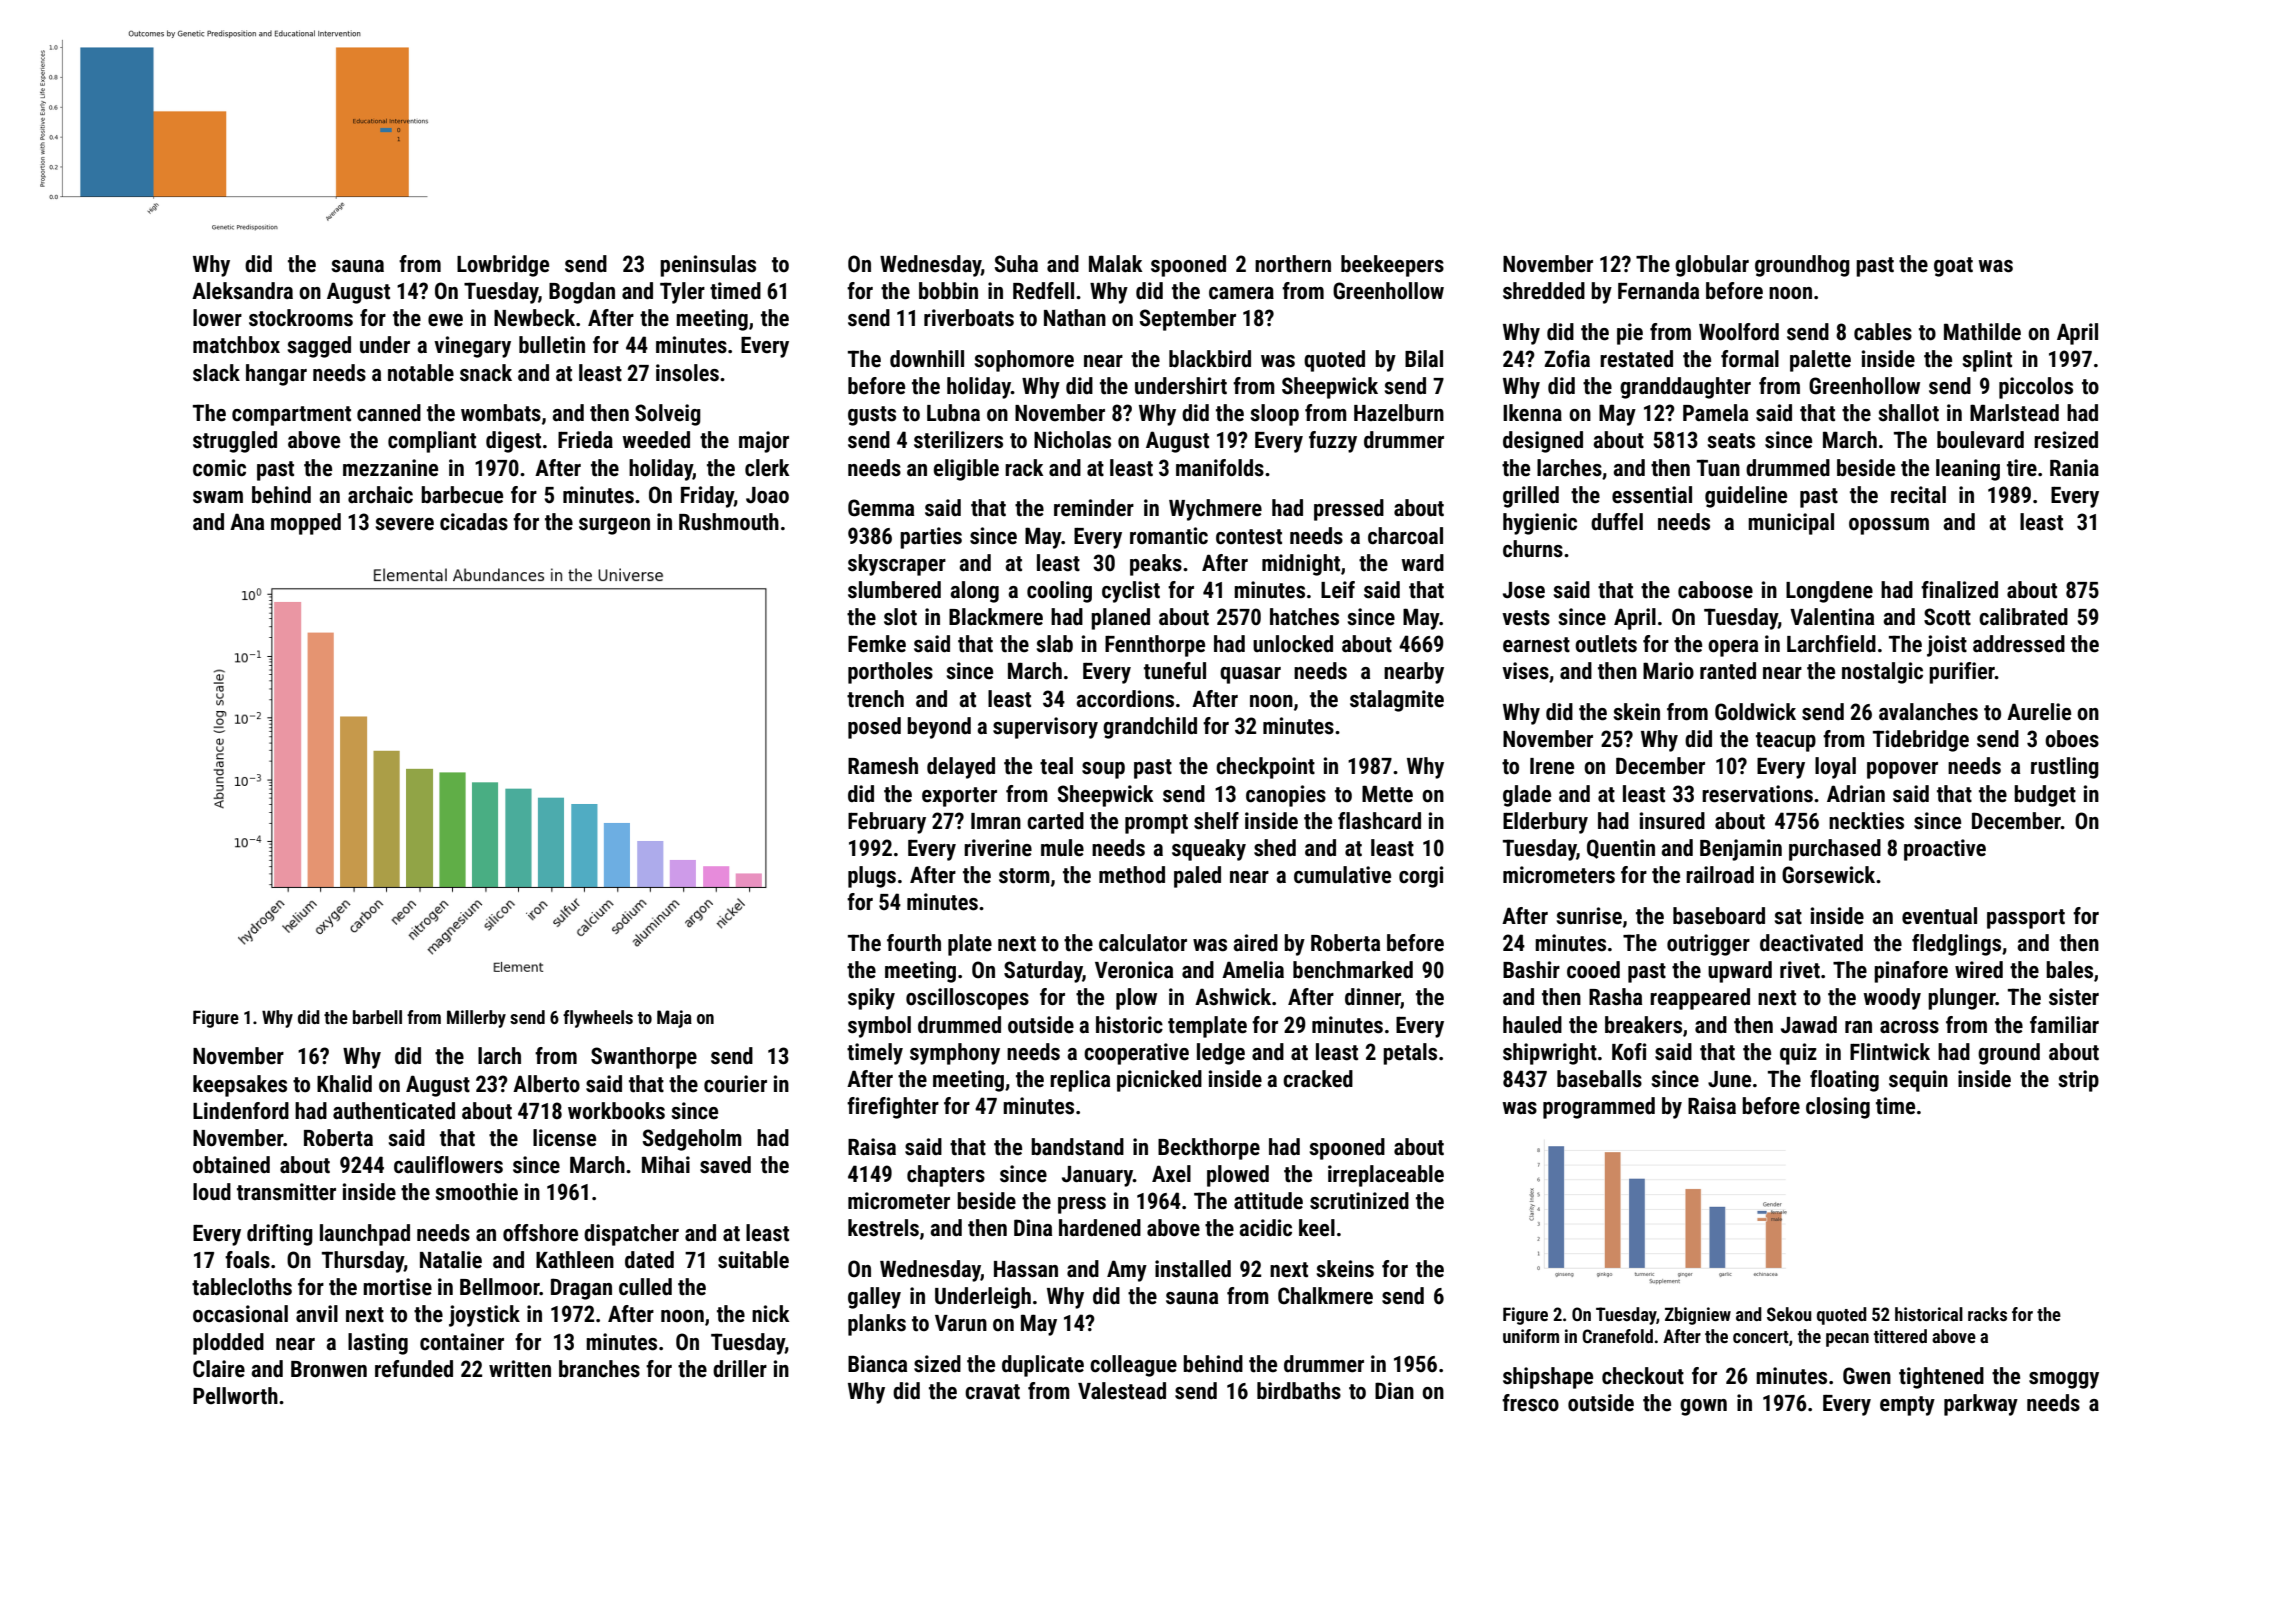  Describe the element at coordinates (1889, 526) in the page. I see `opossum` at that location.
